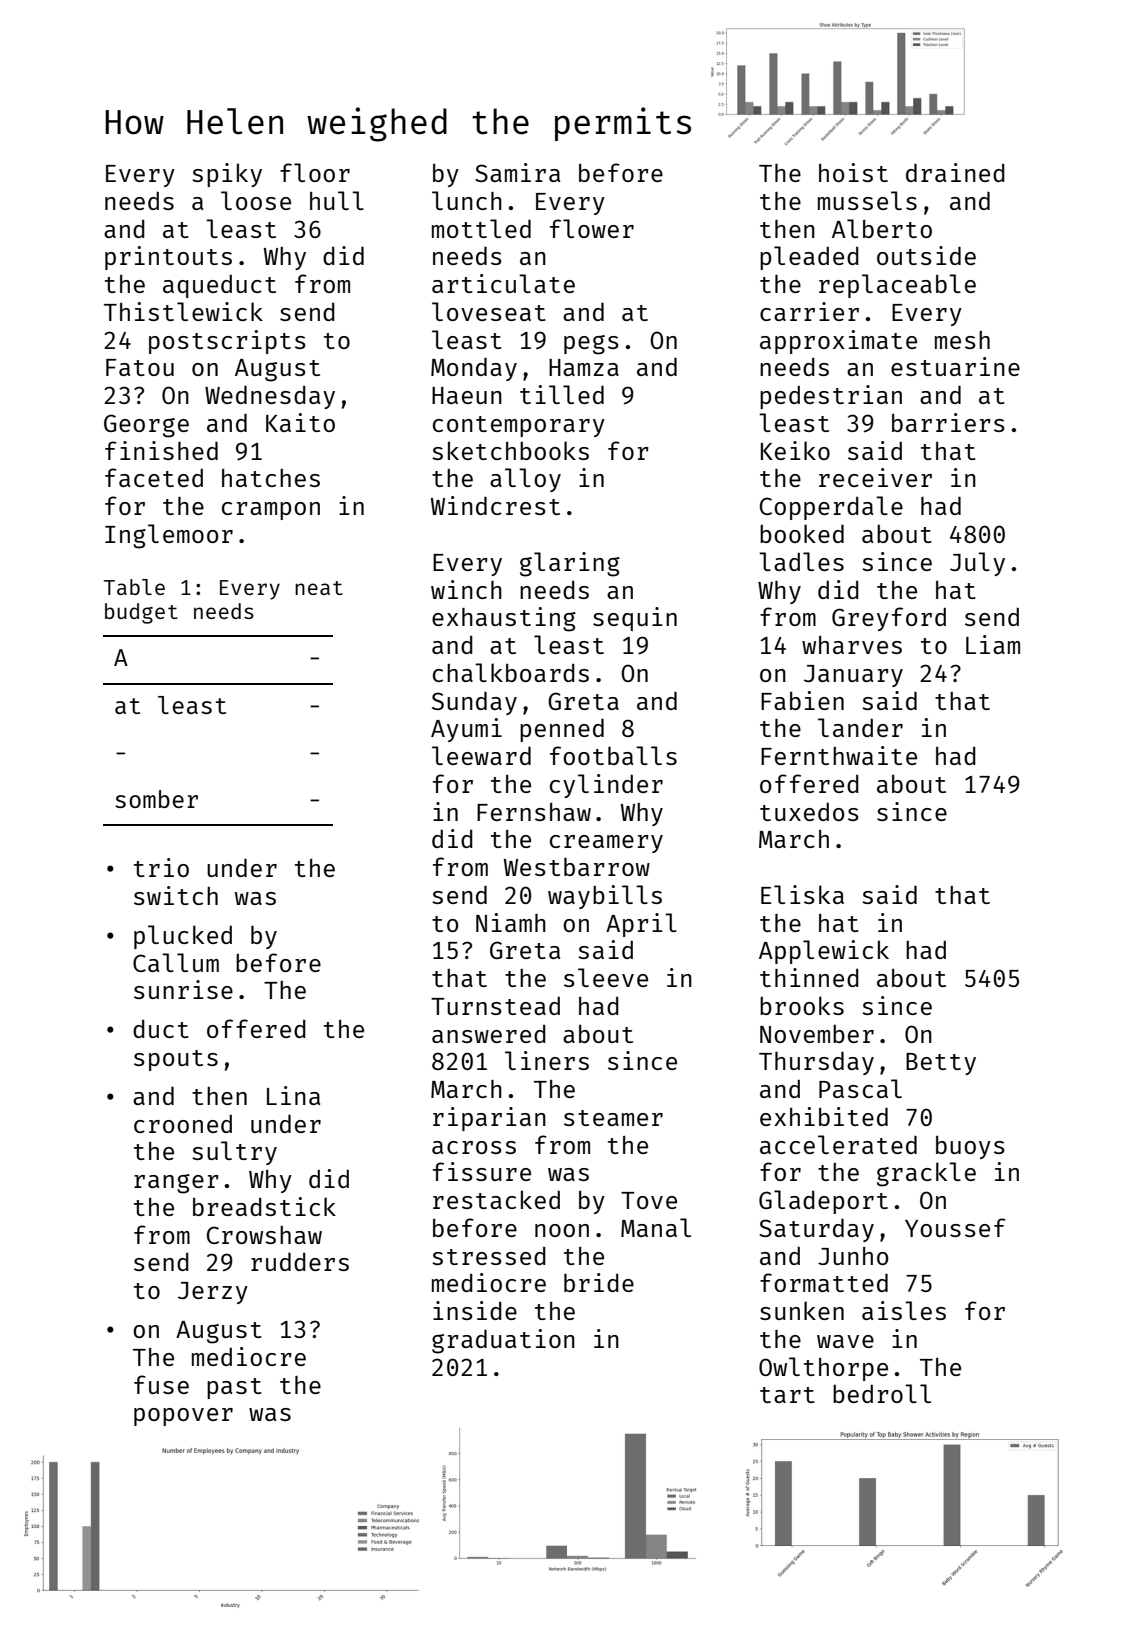  I want to click on bedroll, so click(882, 1393).
